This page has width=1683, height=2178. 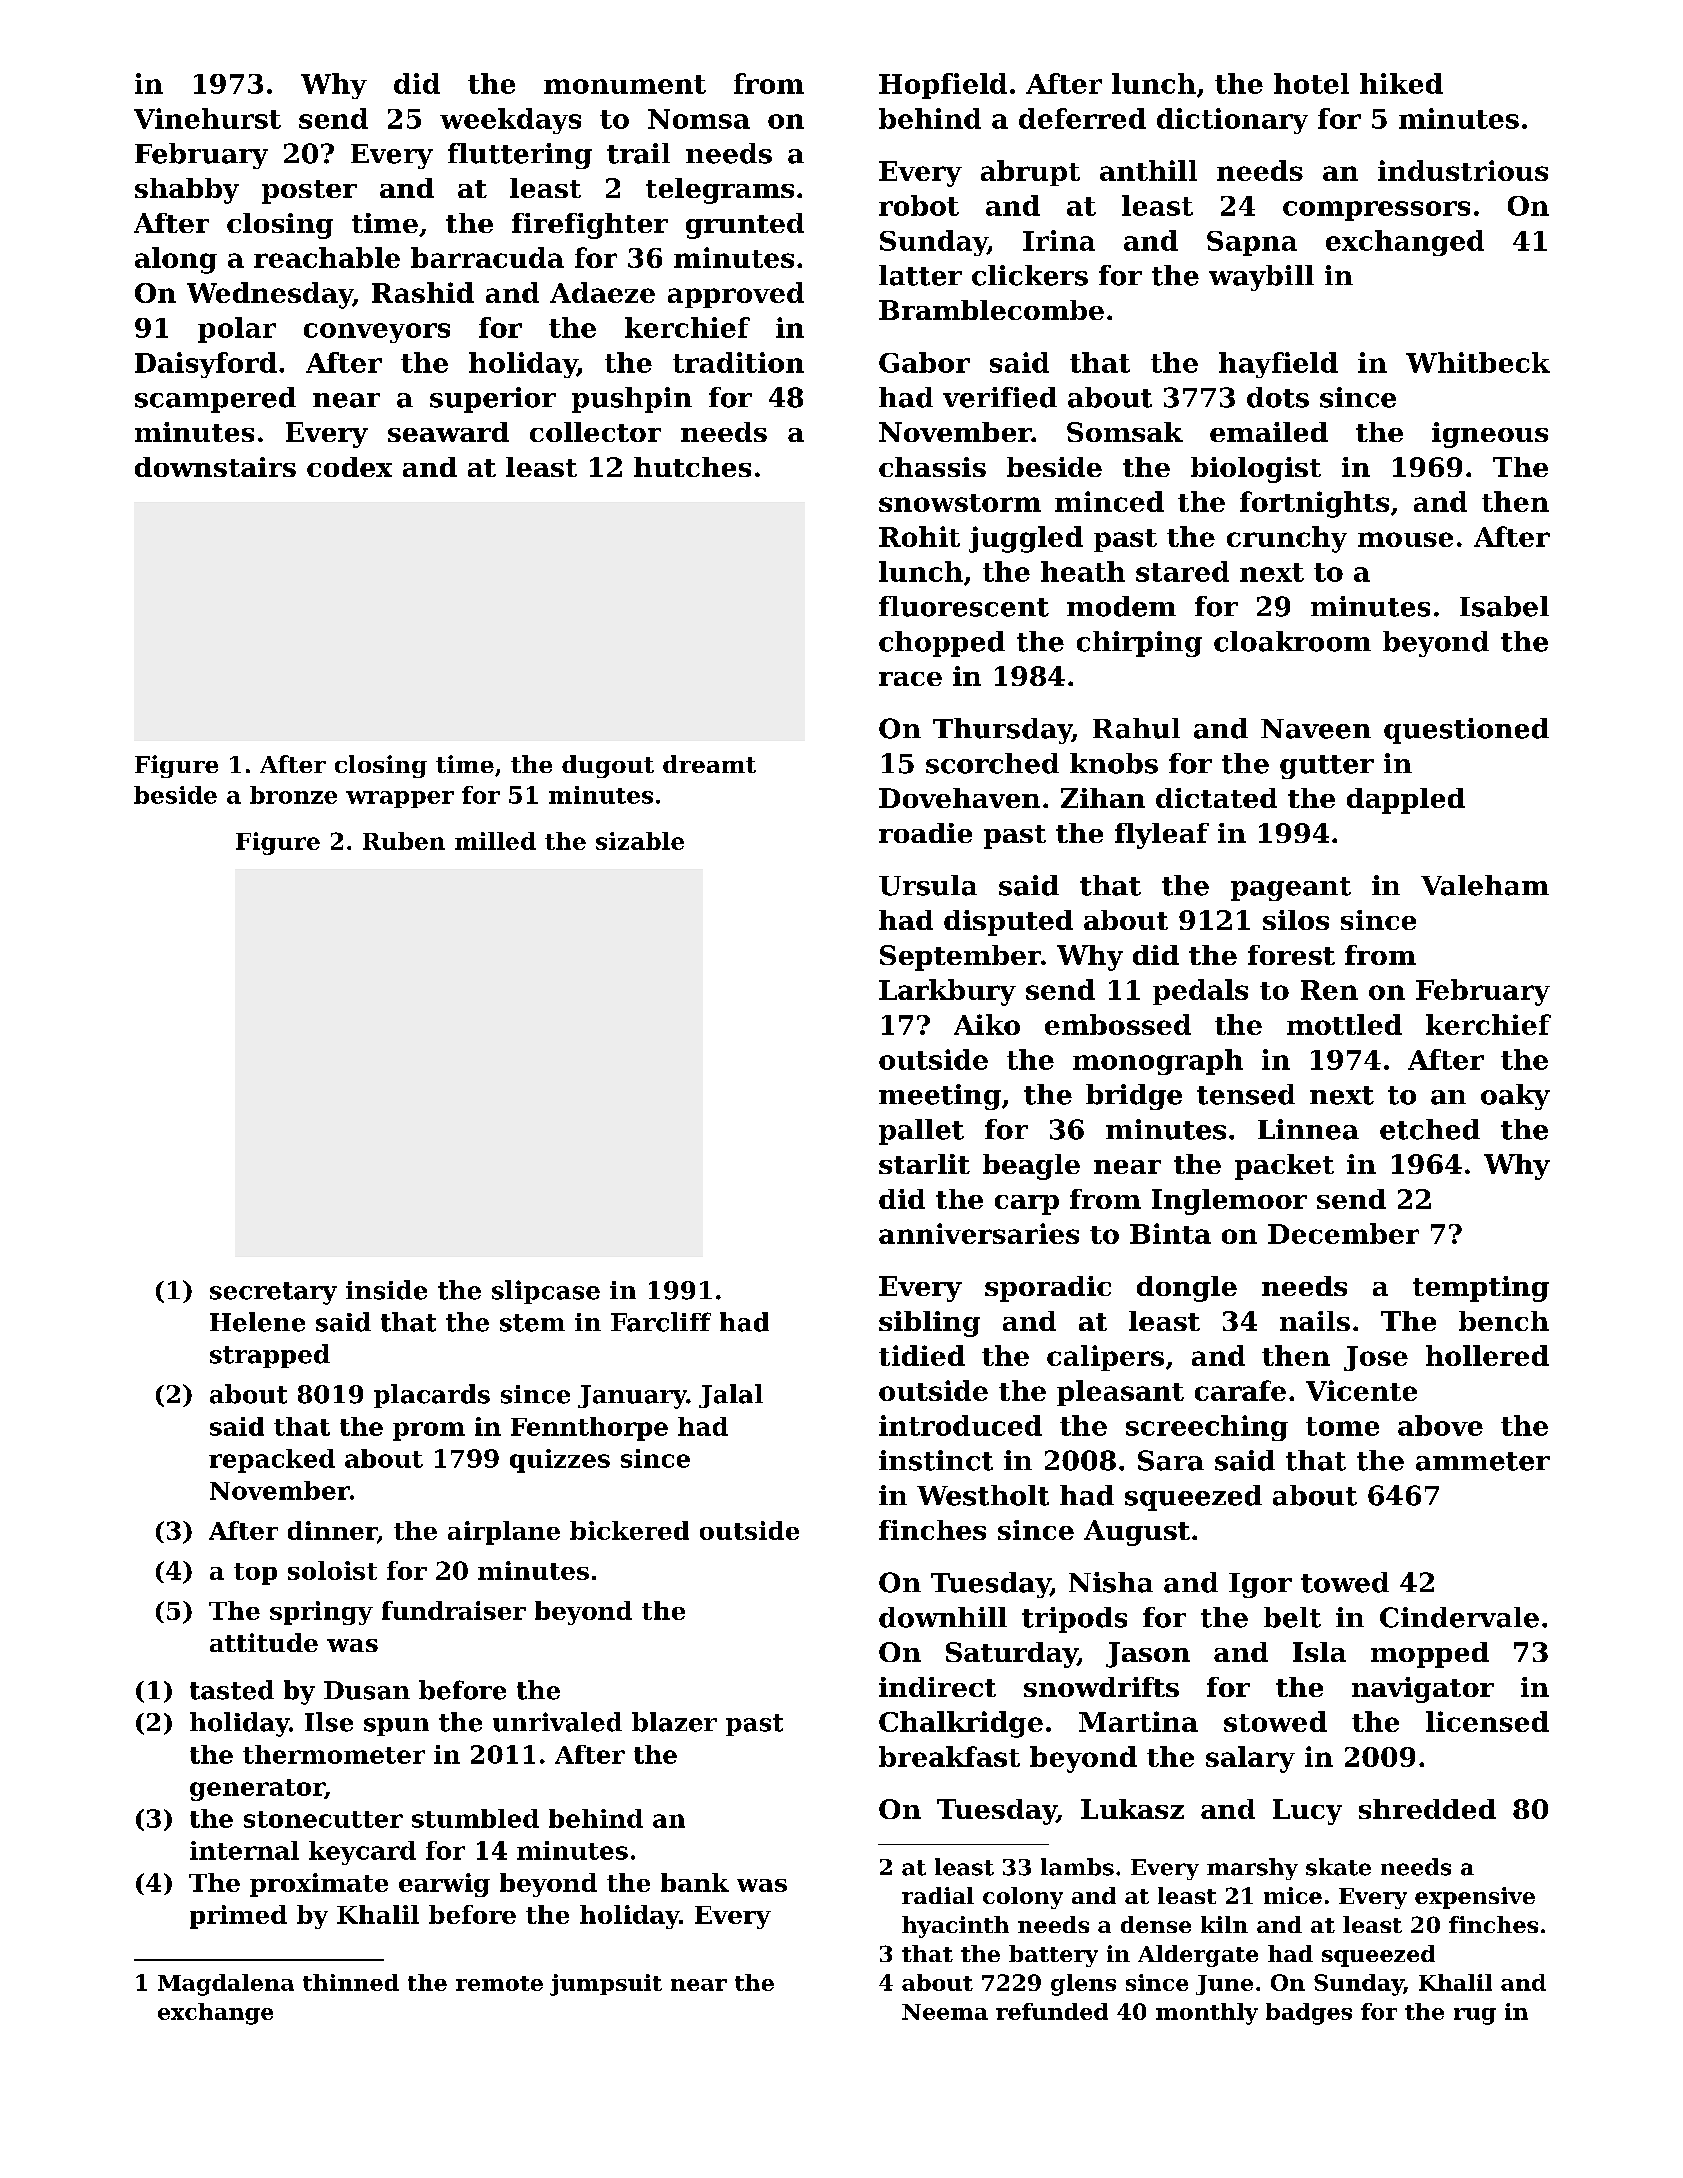 I want to click on downhill, so click(x=943, y=1617).
